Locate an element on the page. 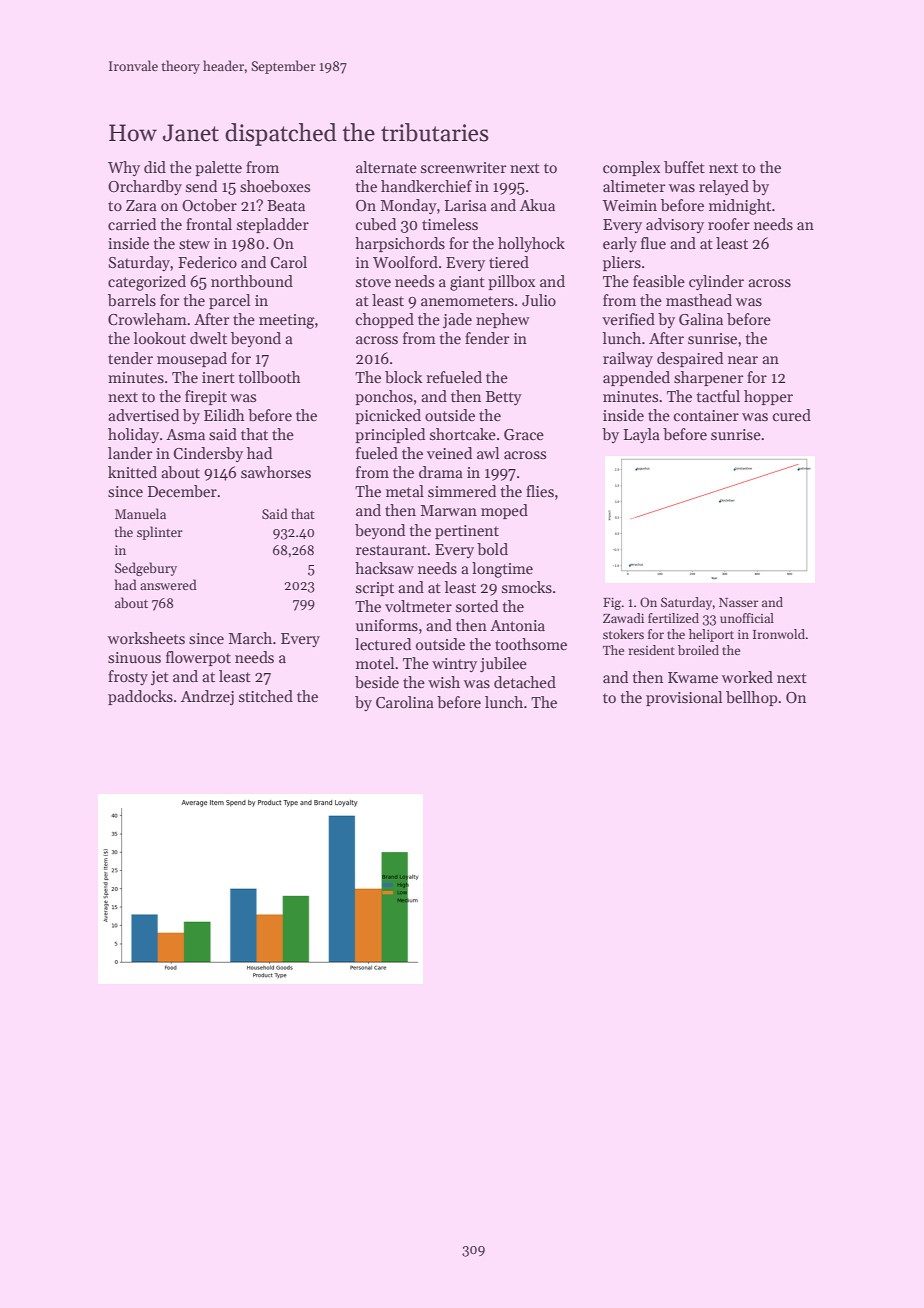 This document has width=924, height=1308. smocks is located at coordinates (527, 587).
